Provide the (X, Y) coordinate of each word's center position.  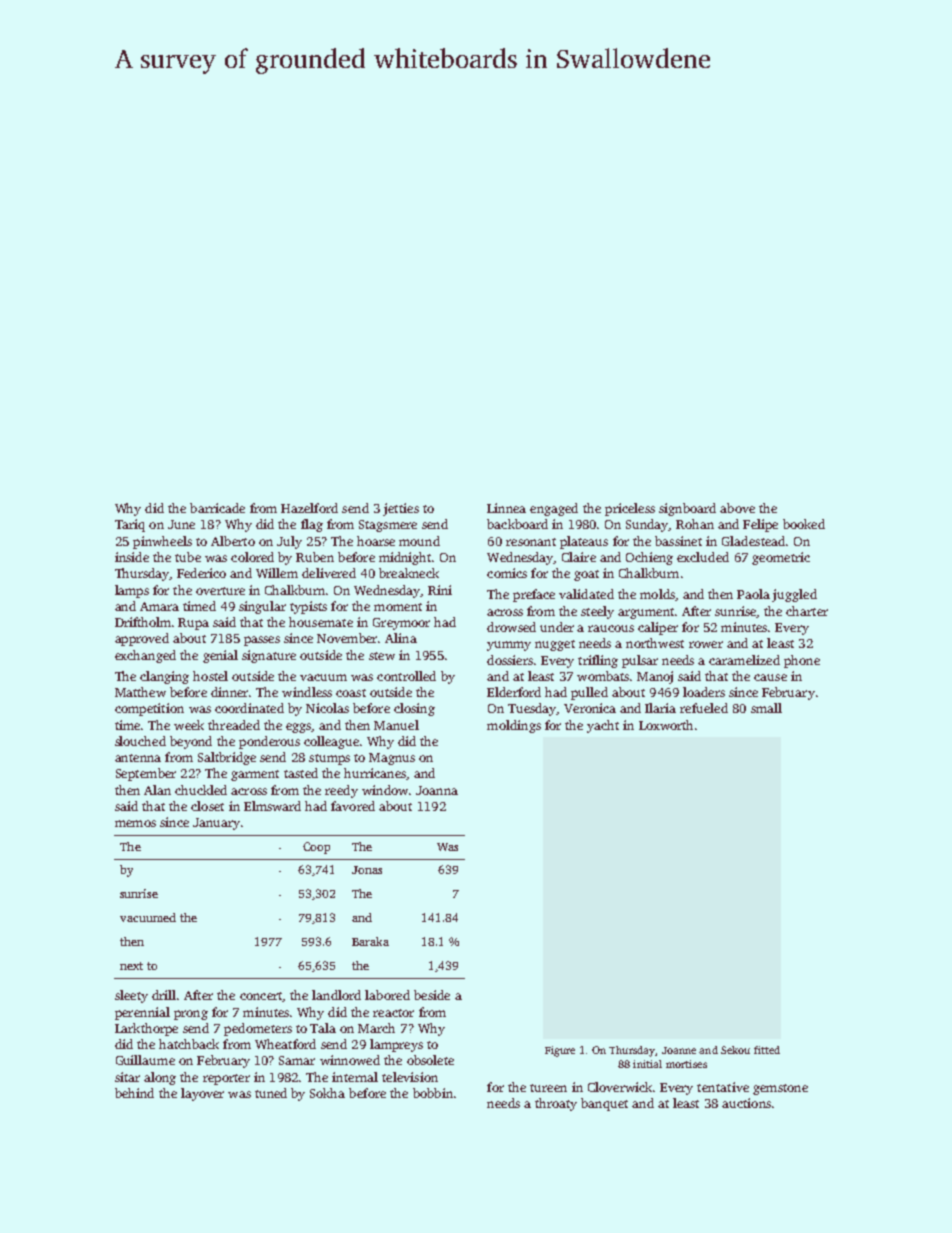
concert (261, 997)
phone (802, 661)
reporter (226, 1079)
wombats (603, 676)
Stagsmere (388, 526)
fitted (767, 1050)
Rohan (695, 524)
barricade (217, 508)
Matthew (140, 692)
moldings (514, 726)
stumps (329, 759)
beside (432, 995)
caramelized (744, 660)
